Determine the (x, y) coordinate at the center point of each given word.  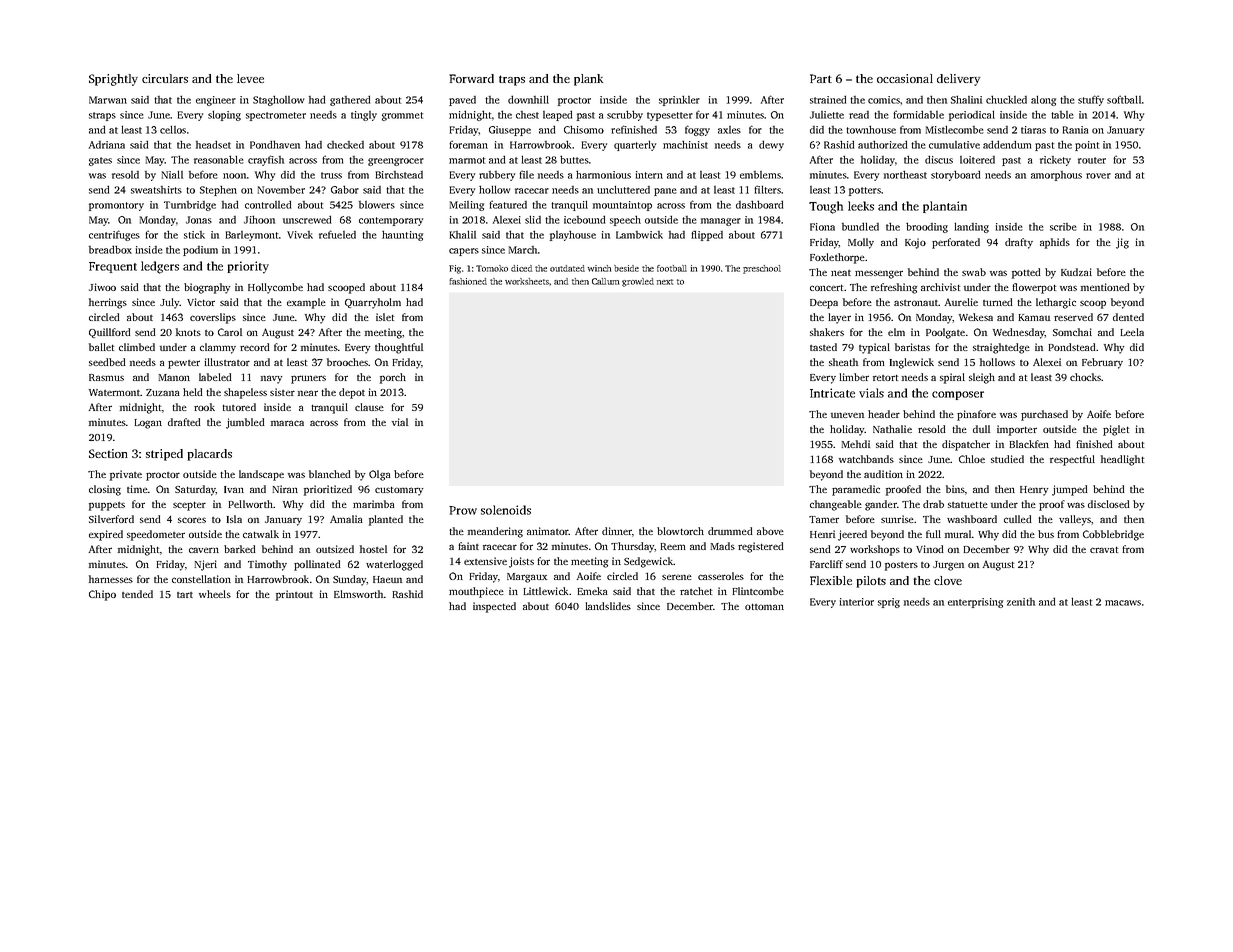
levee (250, 78)
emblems (760, 175)
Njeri (205, 565)
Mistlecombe (955, 129)
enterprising (975, 603)
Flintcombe (758, 591)
